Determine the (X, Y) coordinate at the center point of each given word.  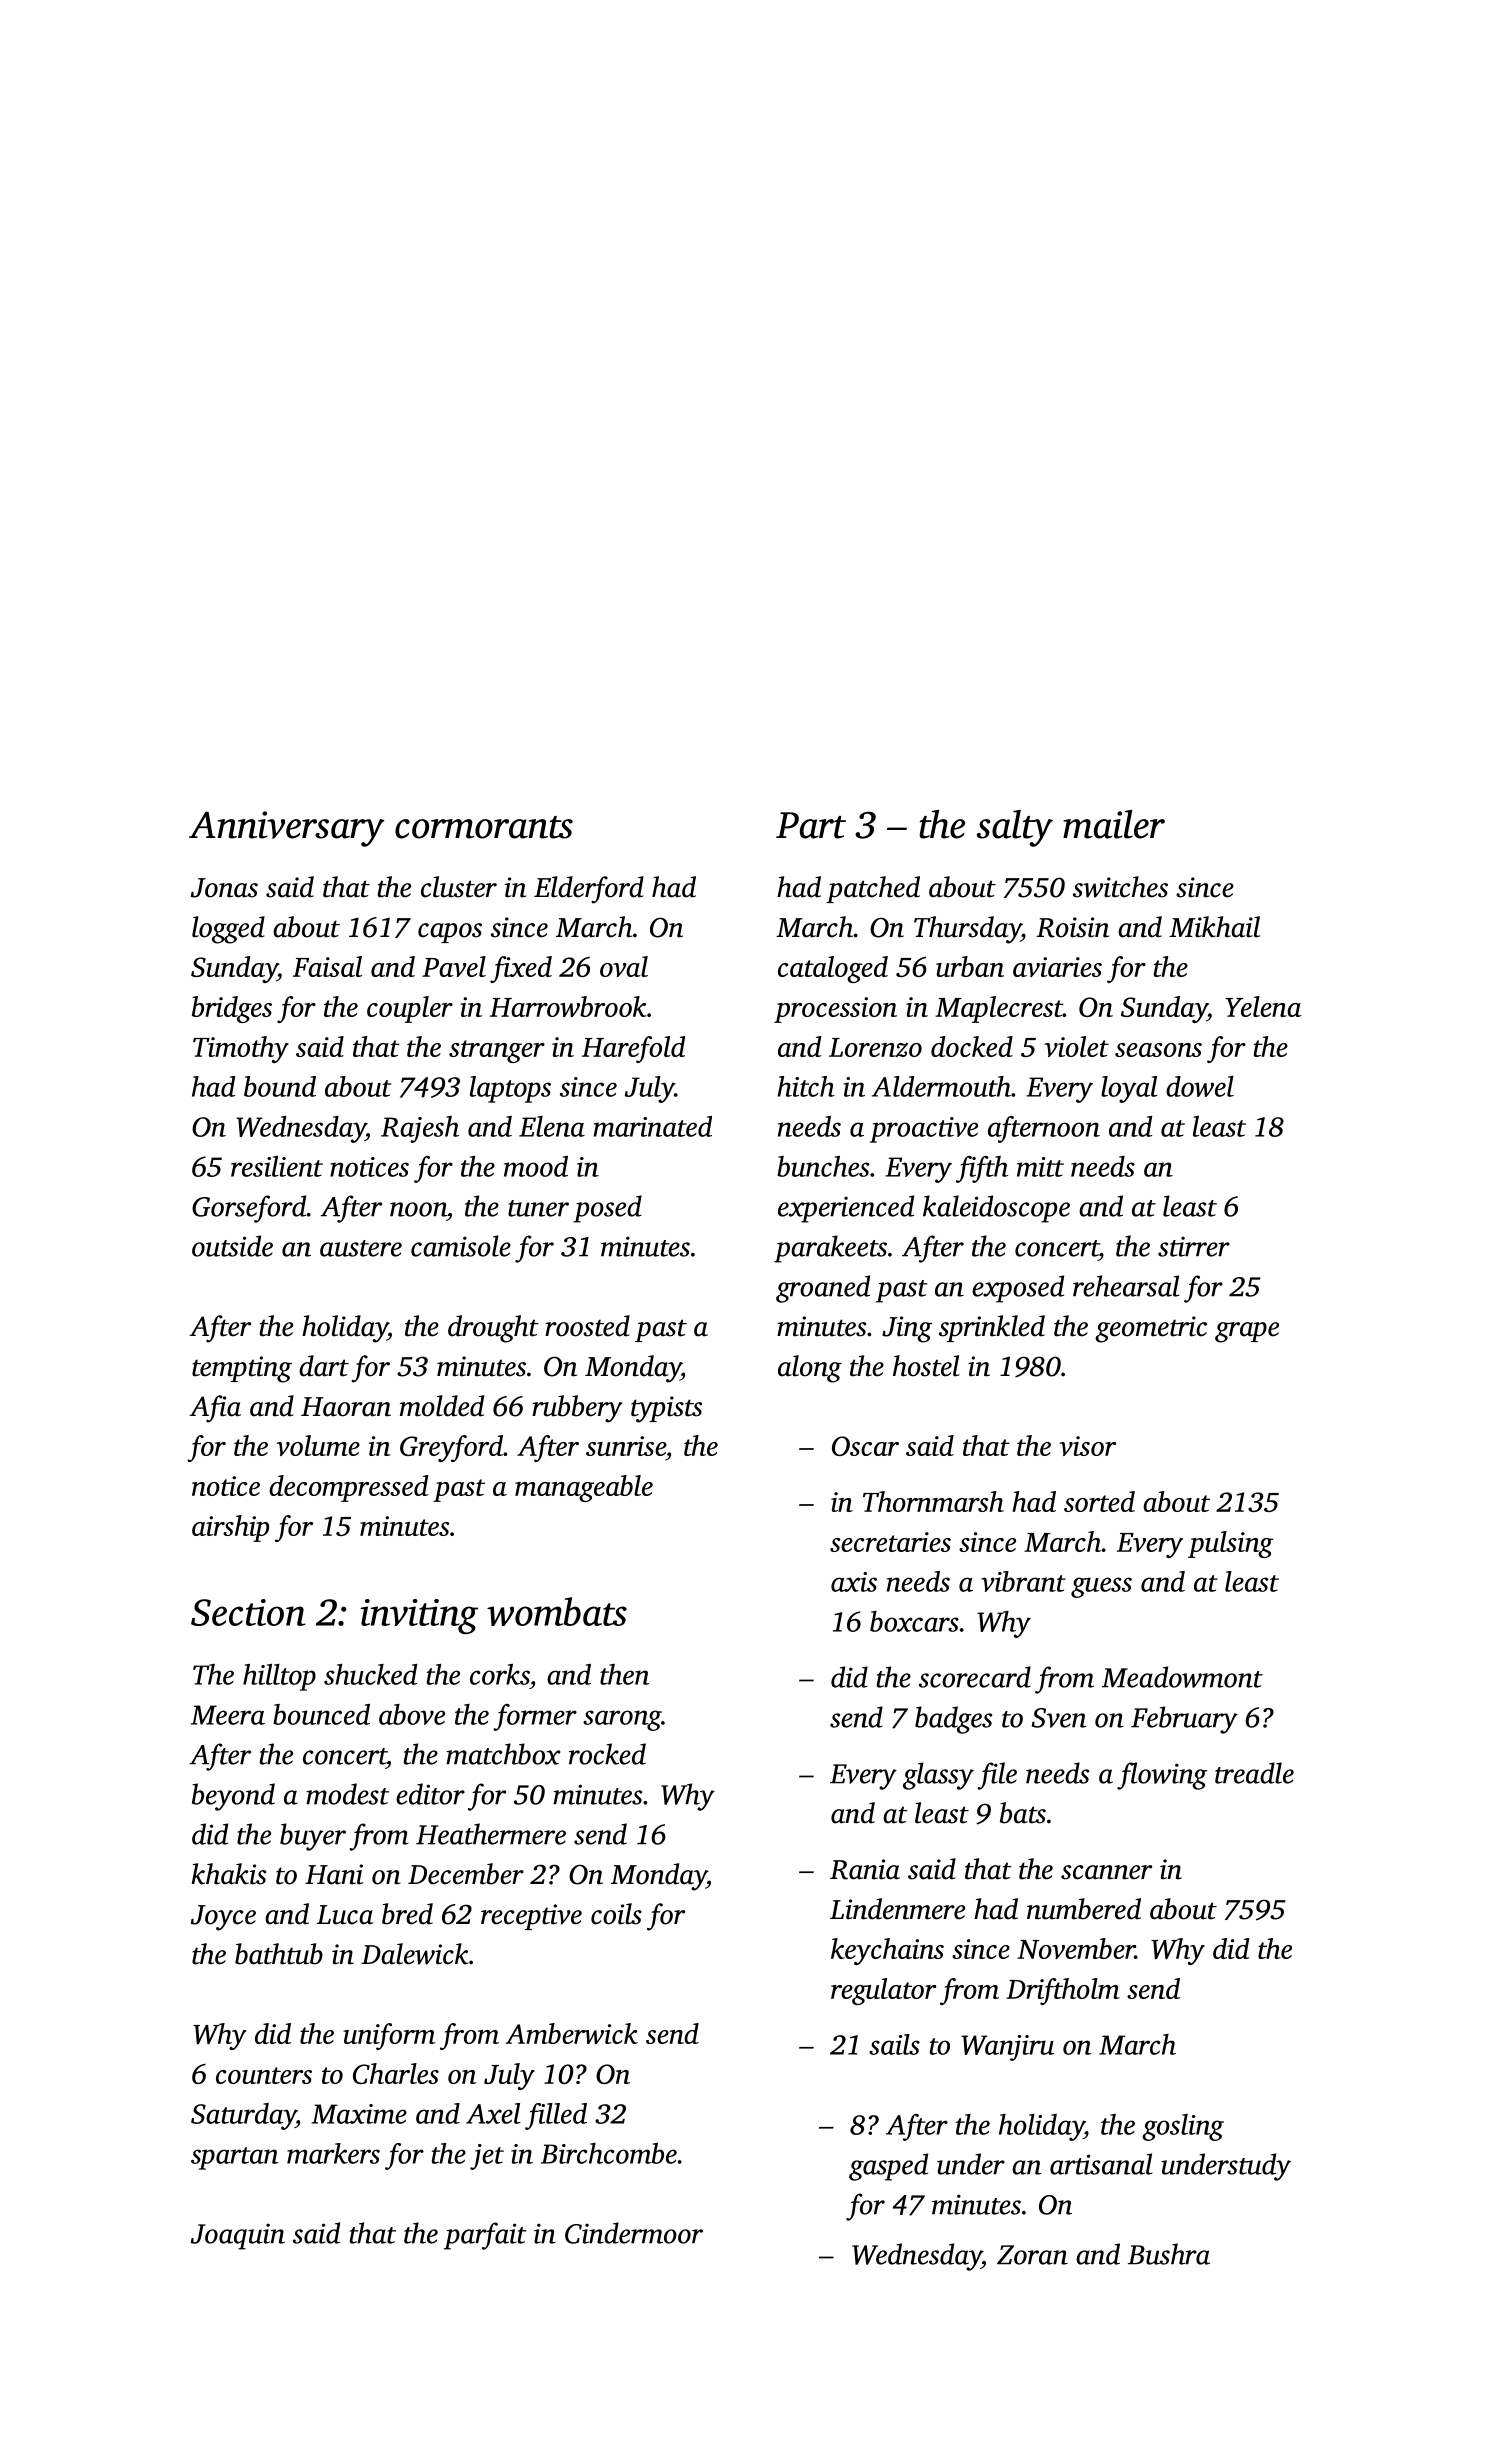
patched (873, 889)
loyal (1129, 1089)
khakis (228, 1874)
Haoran (346, 1407)
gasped (888, 2167)
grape (1247, 1332)
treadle (1254, 1773)
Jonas (224, 888)
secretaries (890, 1542)
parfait (485, 2236)
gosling (1183, 2127)
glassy (938, 1776)
